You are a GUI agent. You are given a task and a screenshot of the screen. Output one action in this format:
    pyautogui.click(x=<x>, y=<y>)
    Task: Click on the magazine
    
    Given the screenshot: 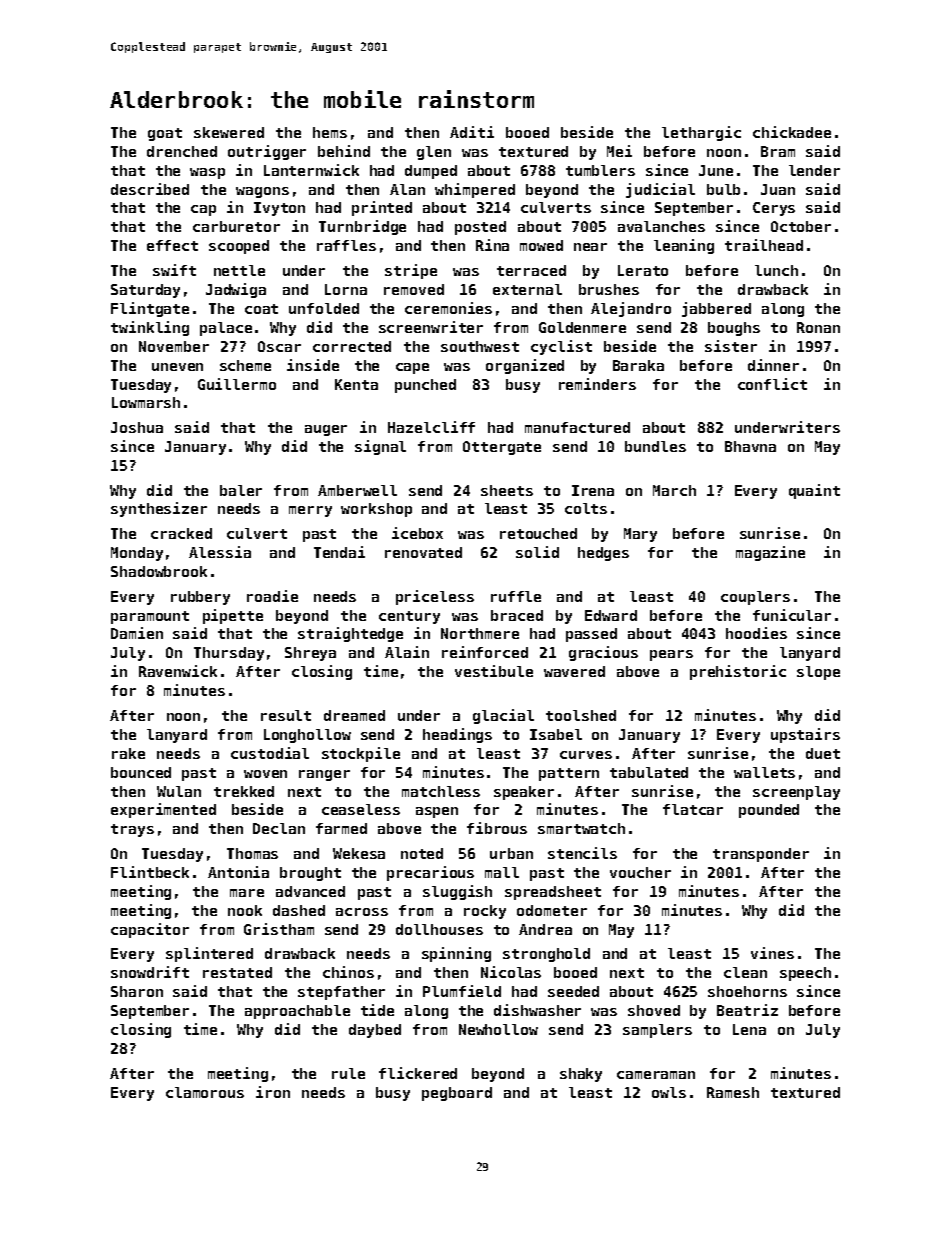 What is the action you would take?
    pyautogui.click(x=770, y=553)
